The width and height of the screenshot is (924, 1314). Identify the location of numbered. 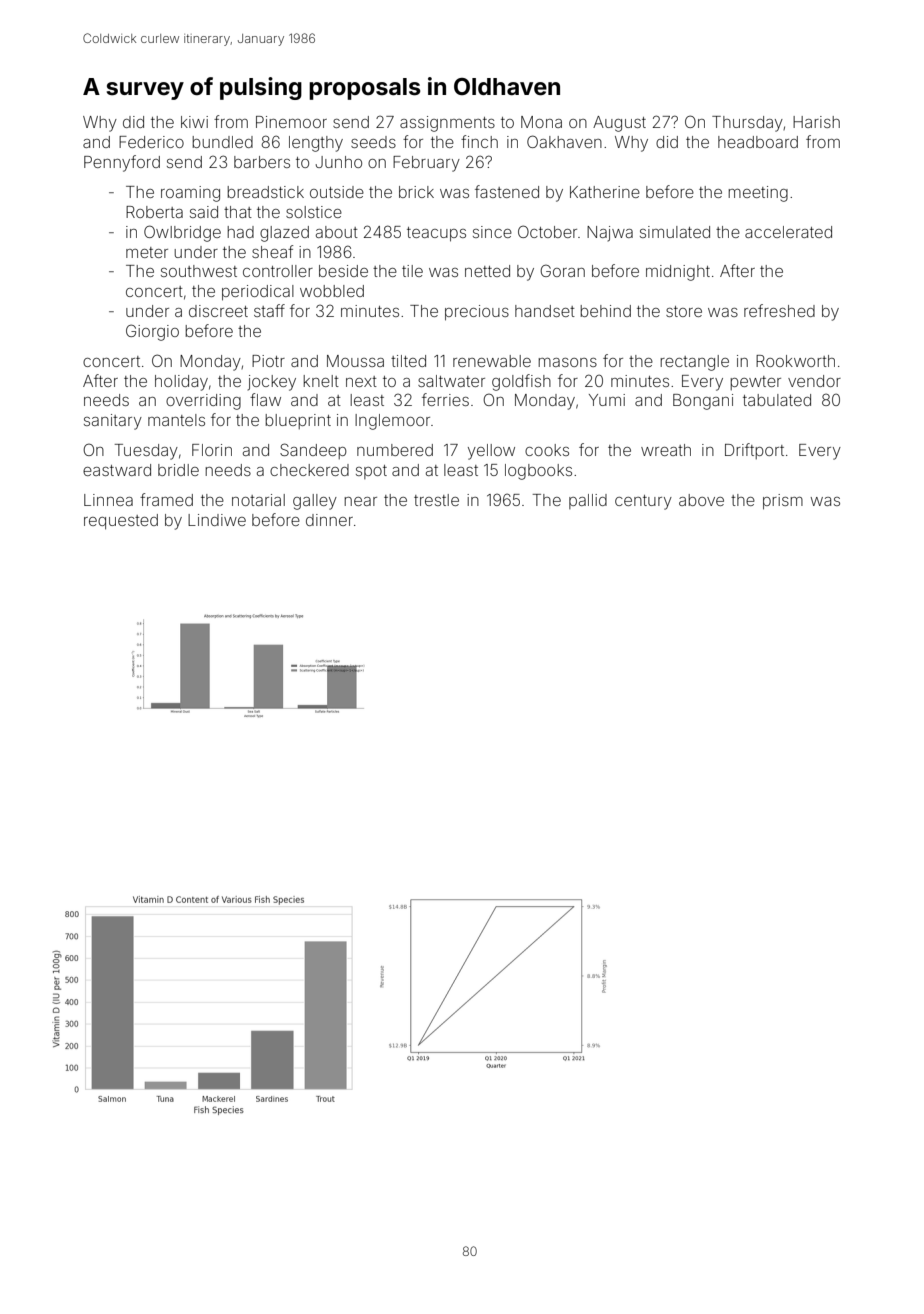
(395, 450).
